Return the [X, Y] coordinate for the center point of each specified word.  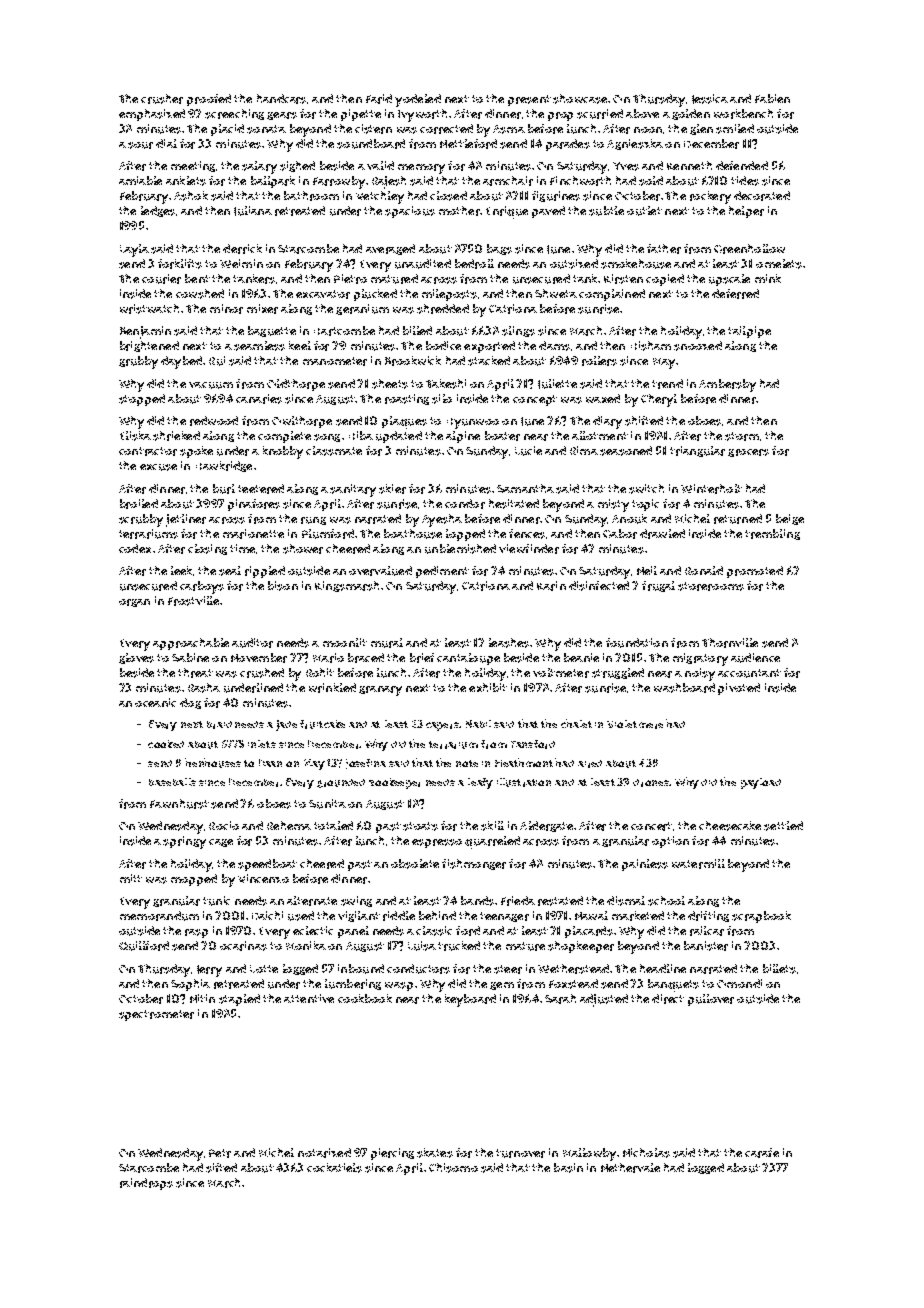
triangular [697, 451]
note [467, 763]
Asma [509, 129]
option [670, 842]
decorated [762, 196]
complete [284, 437]
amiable [140, 180]
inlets [262, 744]
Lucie [528, 451]
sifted [221, 1168]
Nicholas [646, 1153]
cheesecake [730, 826]
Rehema [289, 825]
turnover [520, 1153]
